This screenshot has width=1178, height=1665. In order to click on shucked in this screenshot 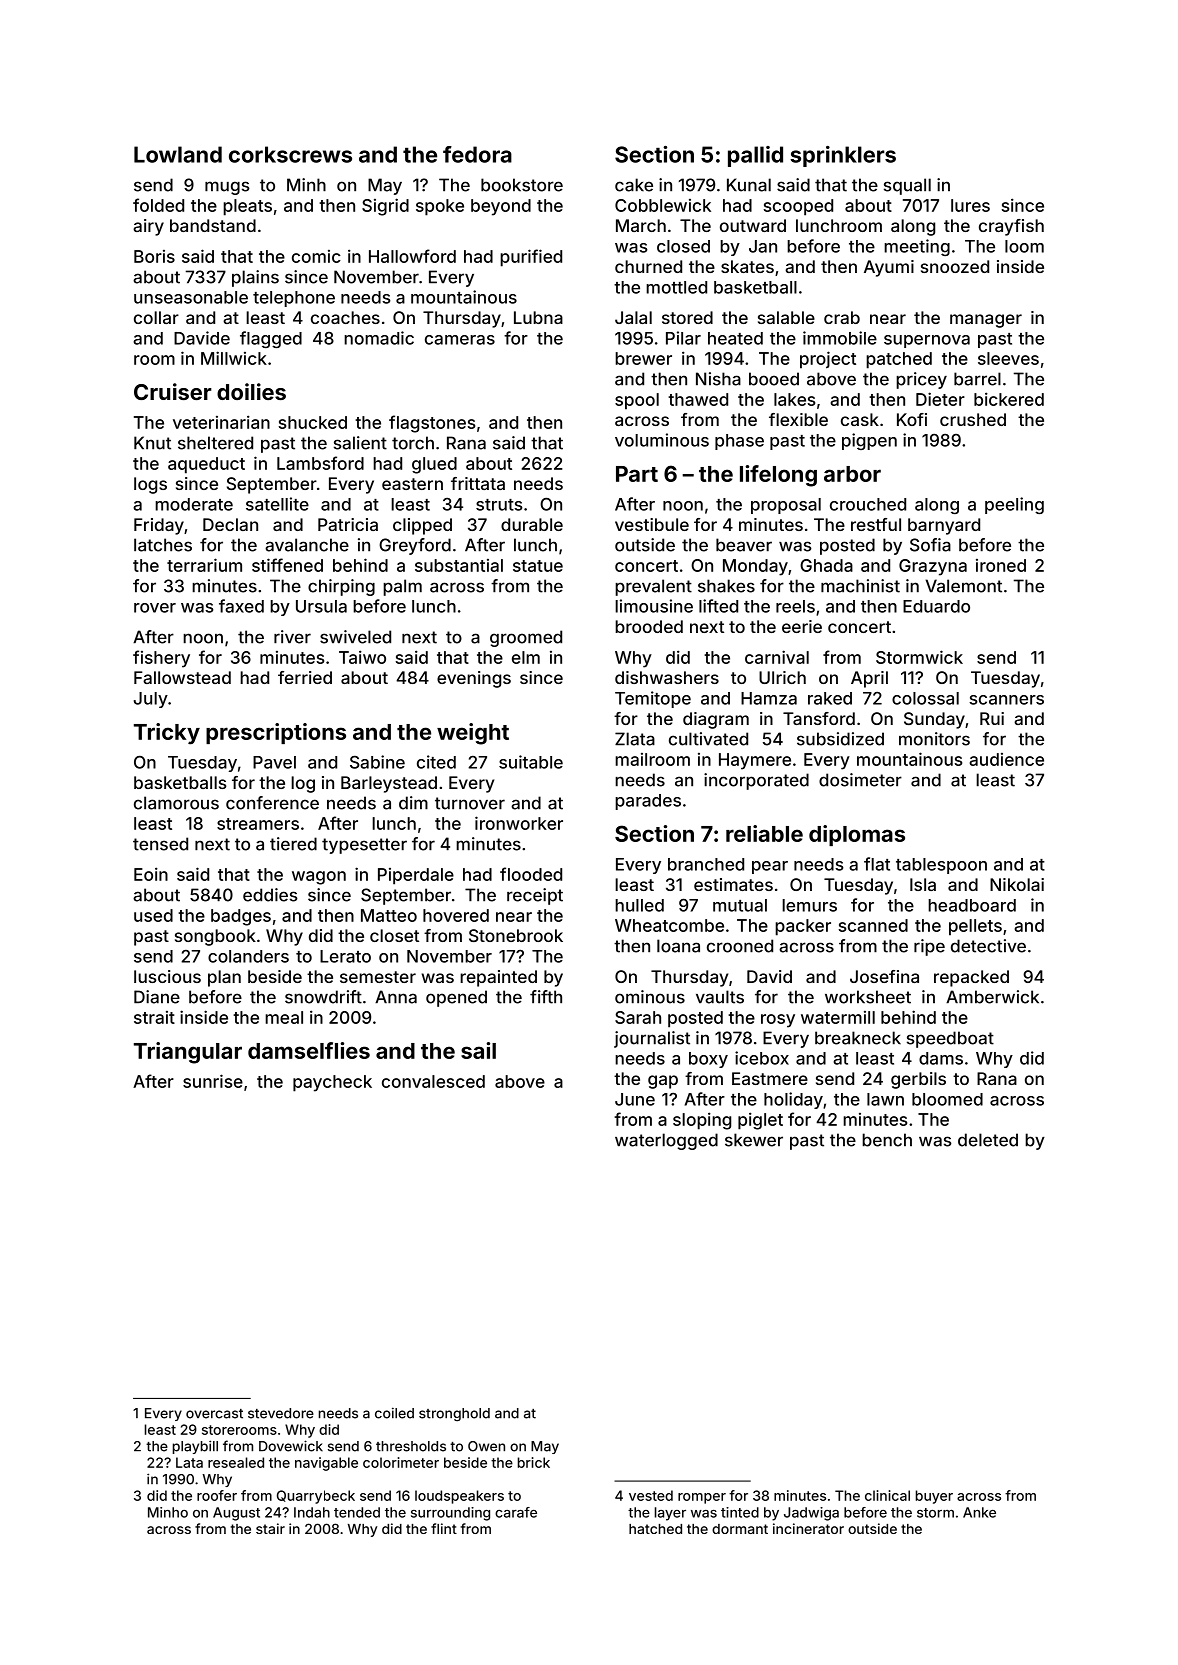, I will do `click(313, 422)`.
